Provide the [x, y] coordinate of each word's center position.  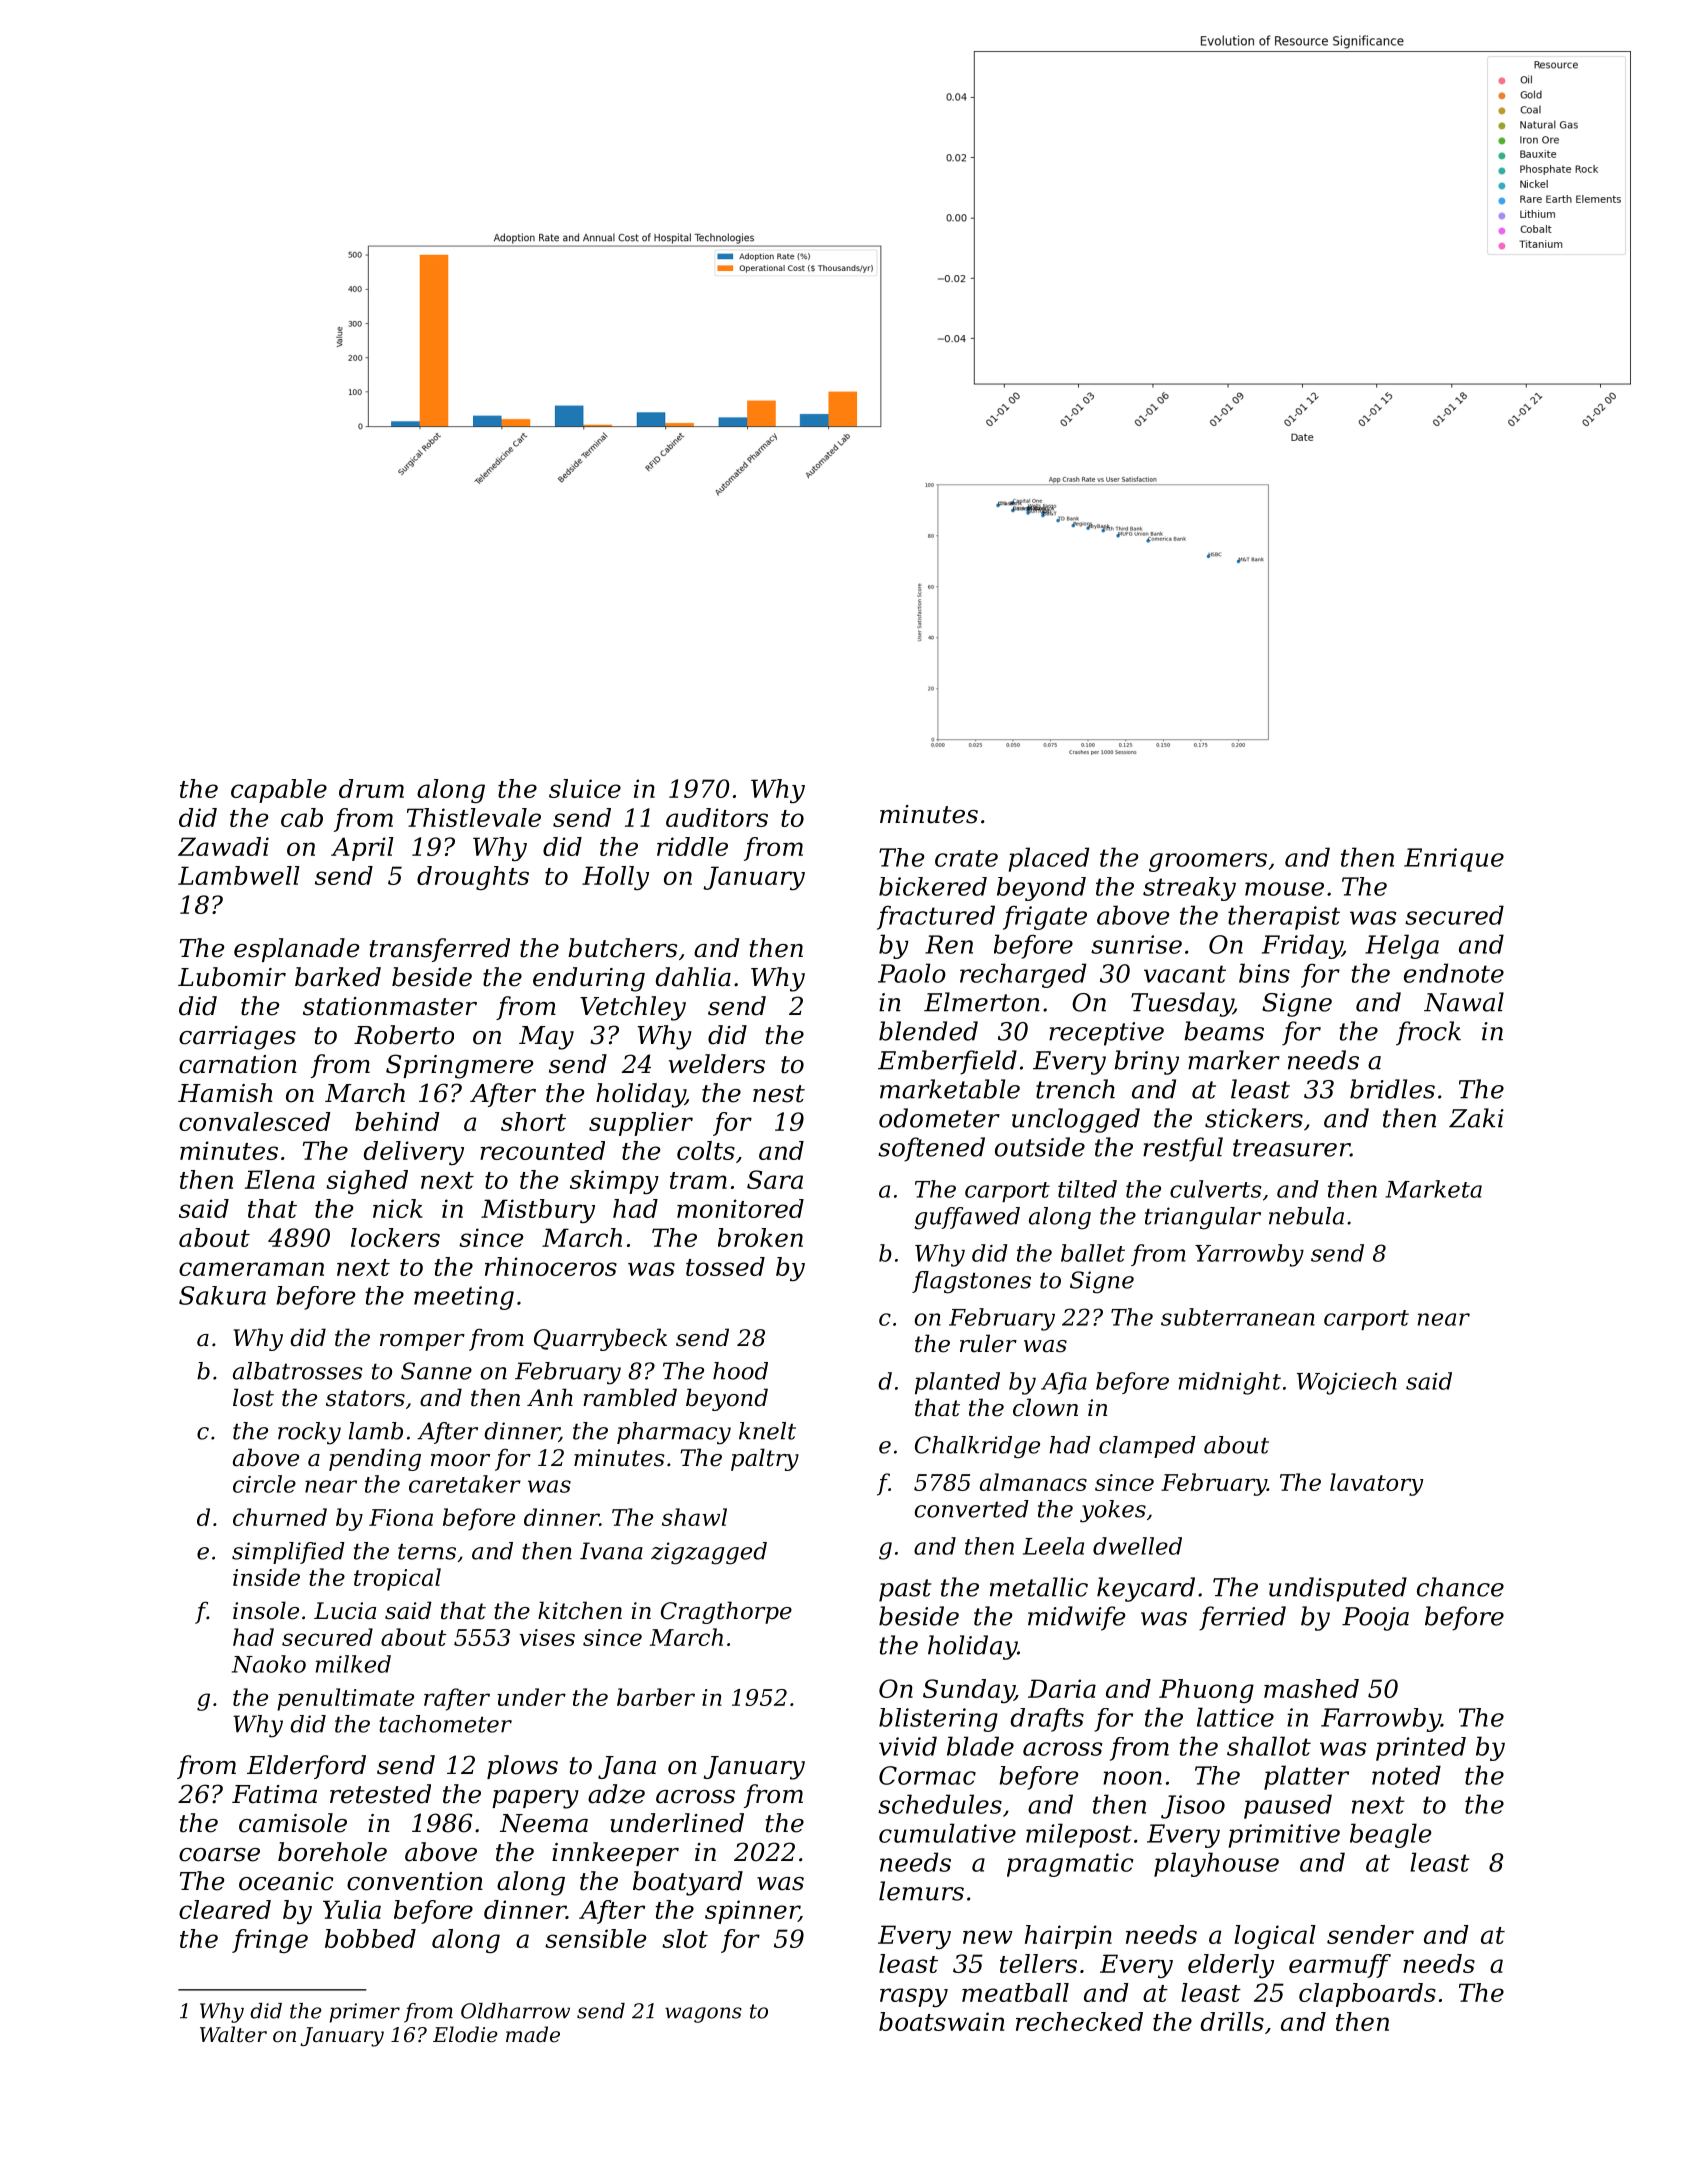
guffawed [967, 1218]
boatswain [941, 2021]
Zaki [1476, 1118]
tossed [725, 1266]
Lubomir [232, 977]
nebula [1306, 1216]
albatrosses [298, 1371]
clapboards [1367, 1995]
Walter [233, 2034]
